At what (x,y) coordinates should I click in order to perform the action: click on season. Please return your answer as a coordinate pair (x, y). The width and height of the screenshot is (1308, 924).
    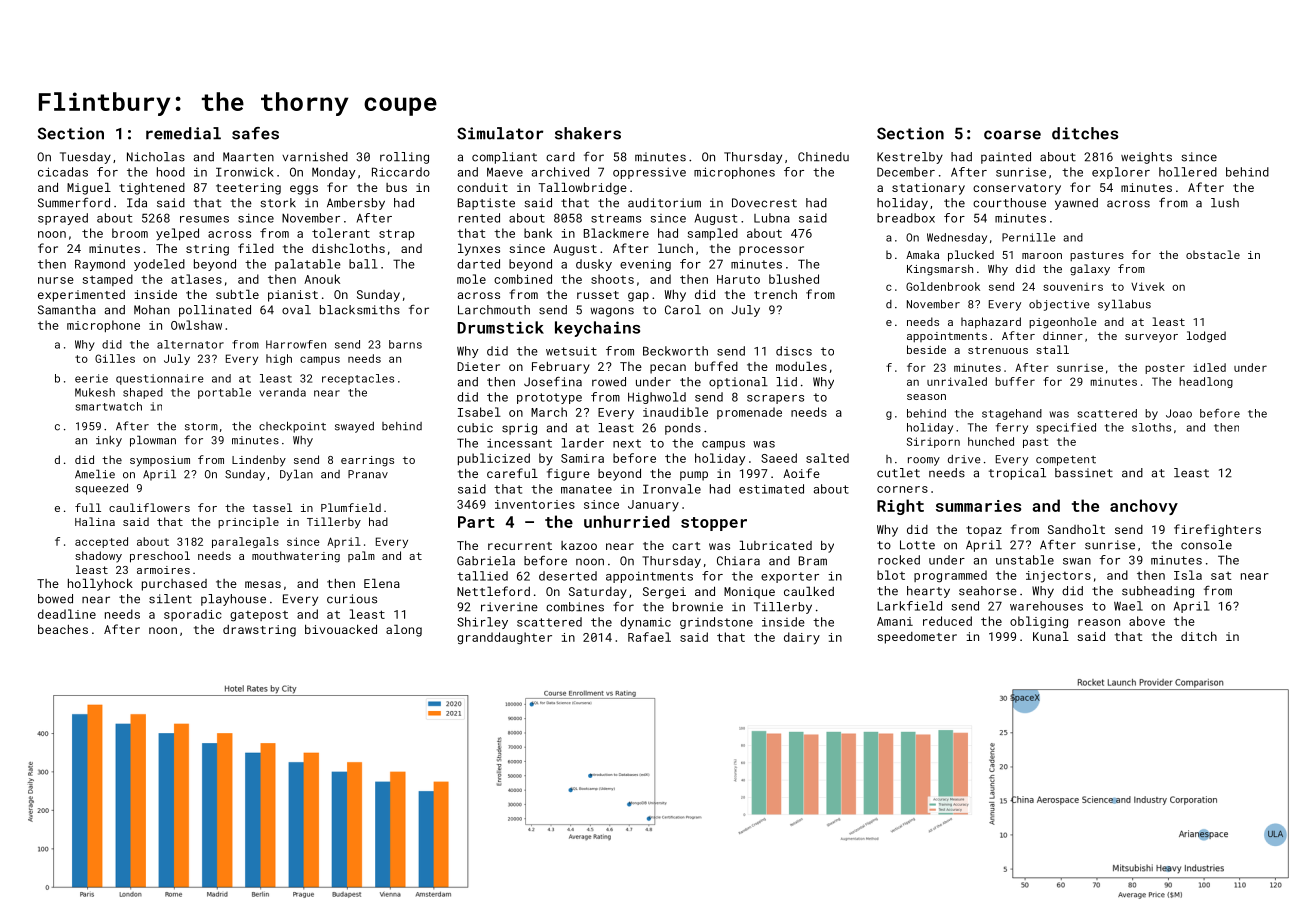
    Looking at the image, I should click on (926, 397).
